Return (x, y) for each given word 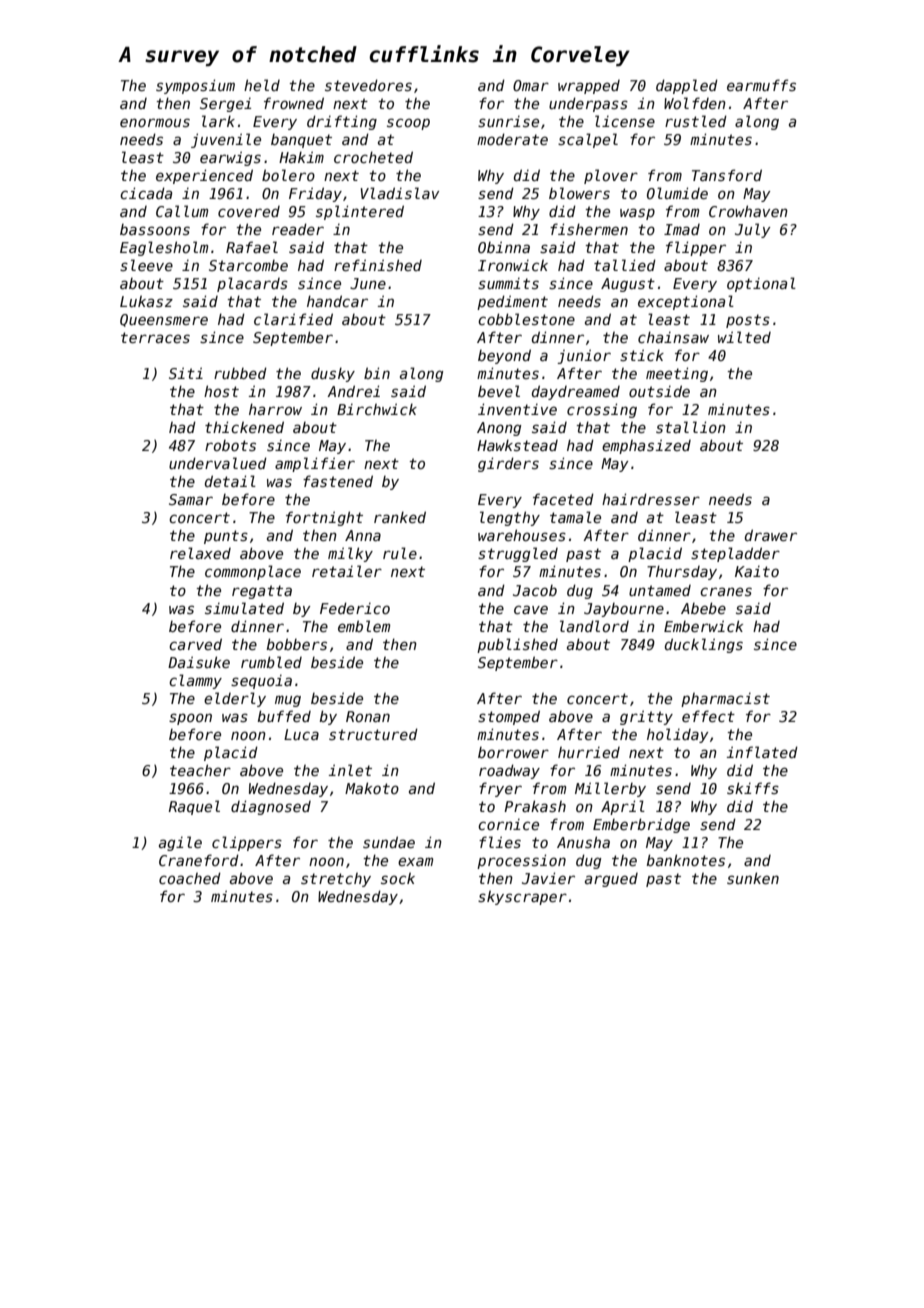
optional (761, 284)
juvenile (226, 140)
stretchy (336, 880)
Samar (191, 499)
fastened (338, 481)
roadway (509, 771)
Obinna (504, 247)
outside (659, 391)
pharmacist (725, 700)
